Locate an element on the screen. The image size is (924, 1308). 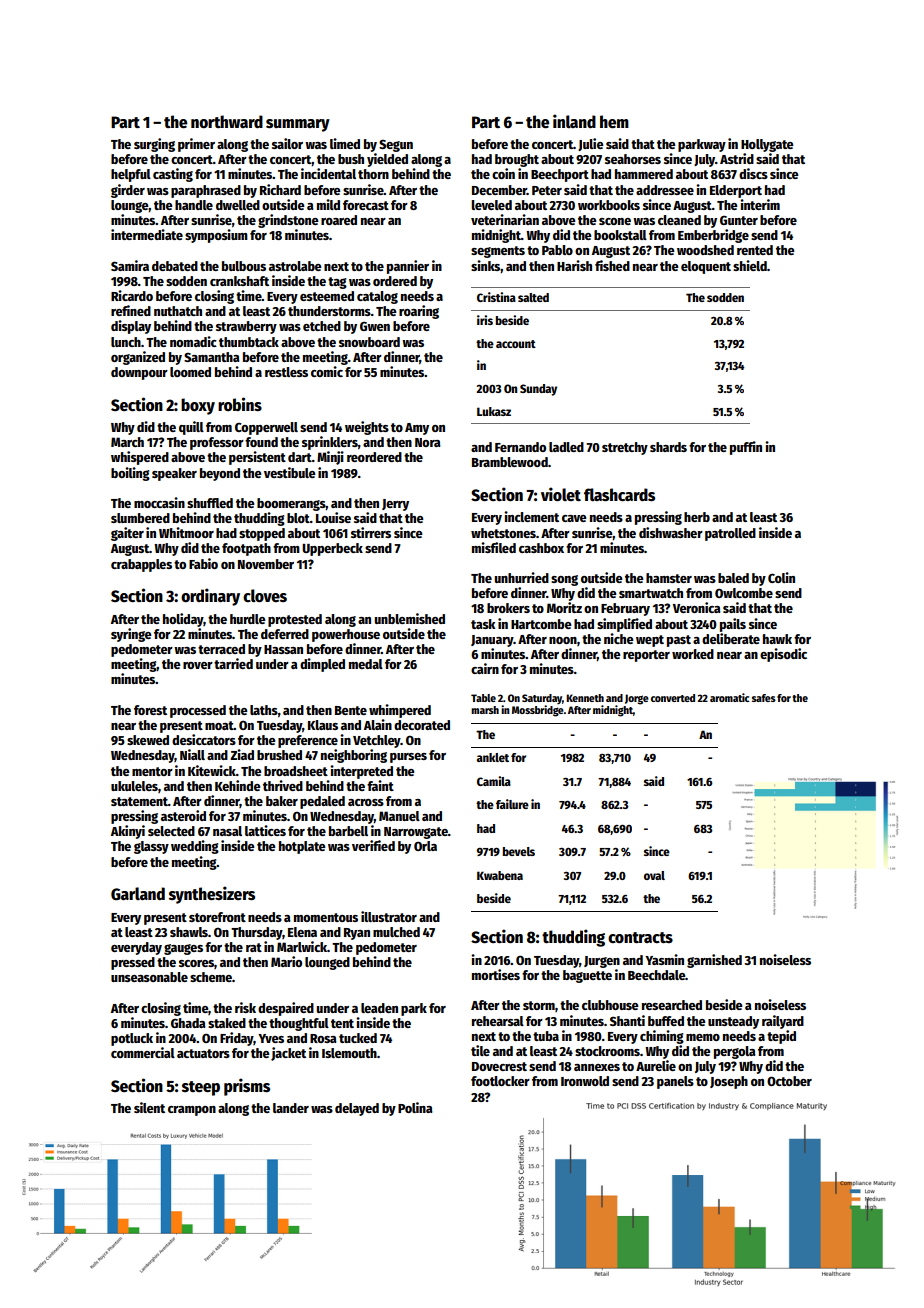
Joseph is located at coordinates (729, 1082).
